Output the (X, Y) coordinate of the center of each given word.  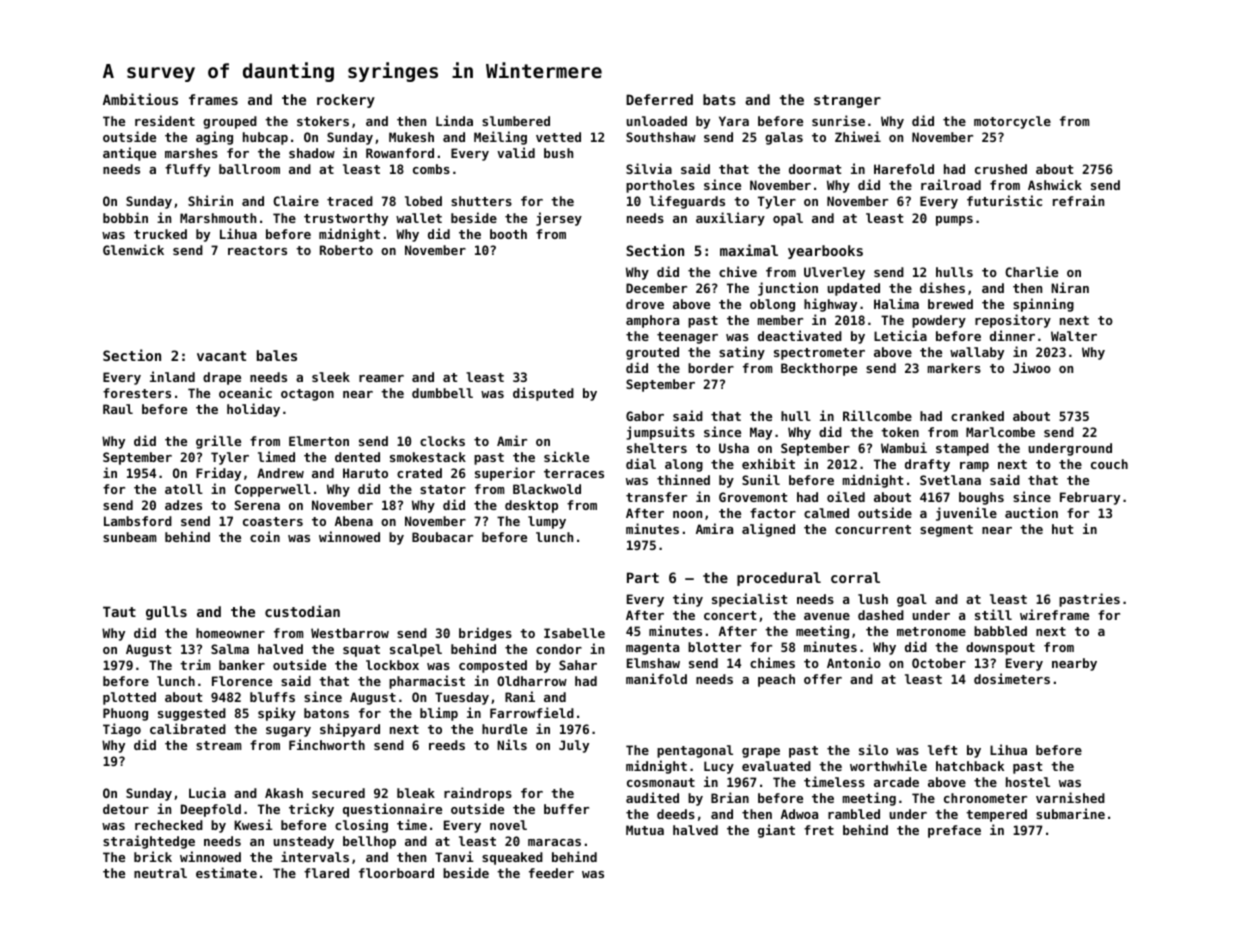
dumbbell (442, 393)
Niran (1070, 287)
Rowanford (400, 153)
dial (641, 463)
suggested (192, 714)
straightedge (149, 842)
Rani (520, 696)
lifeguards (687, 202)
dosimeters (1012, 678)
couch (1109, 464)
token (900, 432)
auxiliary (730, 219)
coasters (273, 521)
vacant (221, 356)
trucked (160, 234)
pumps (954, 221)
